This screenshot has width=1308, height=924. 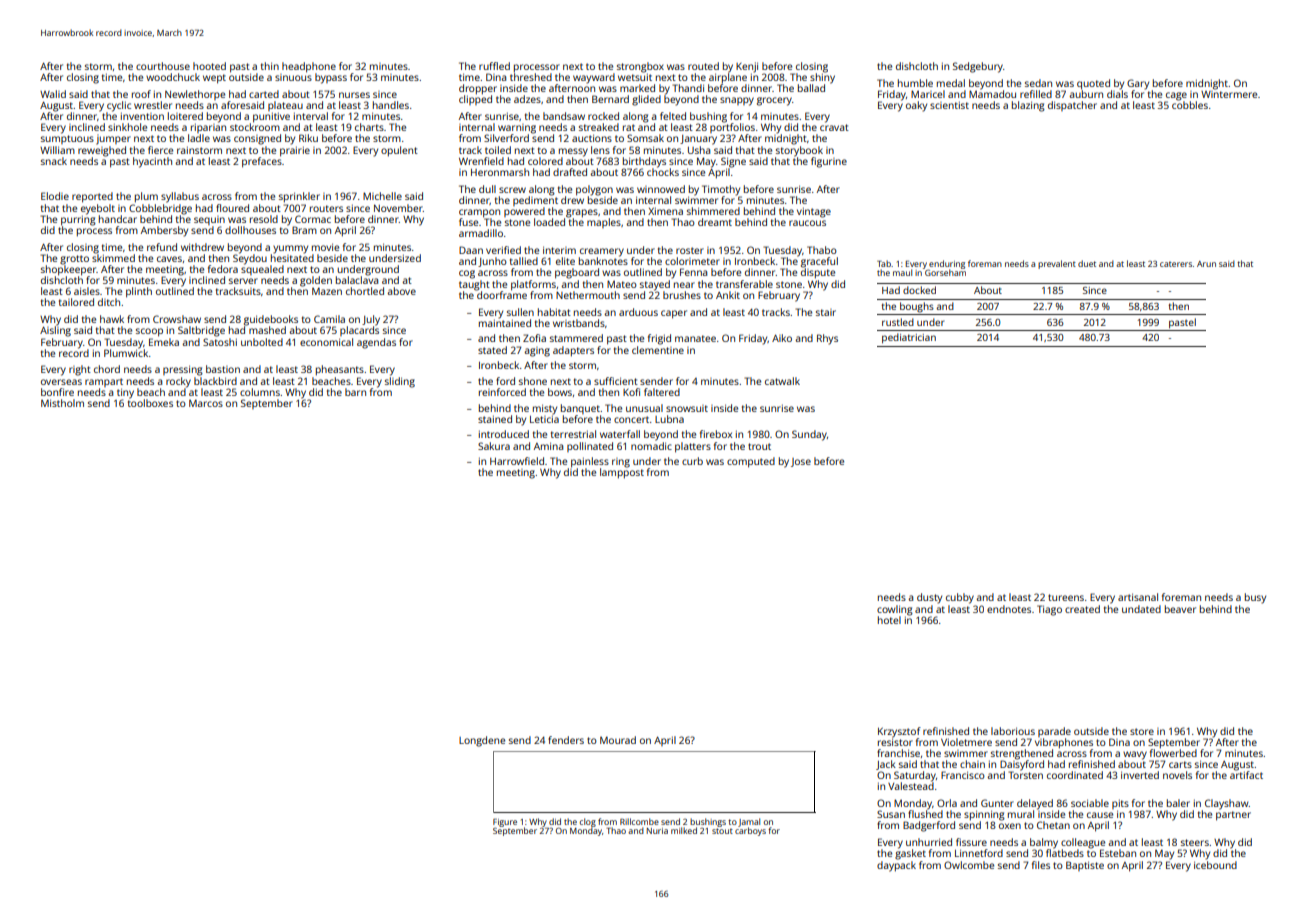 I want to click on January, so click(x=698, y=140).
